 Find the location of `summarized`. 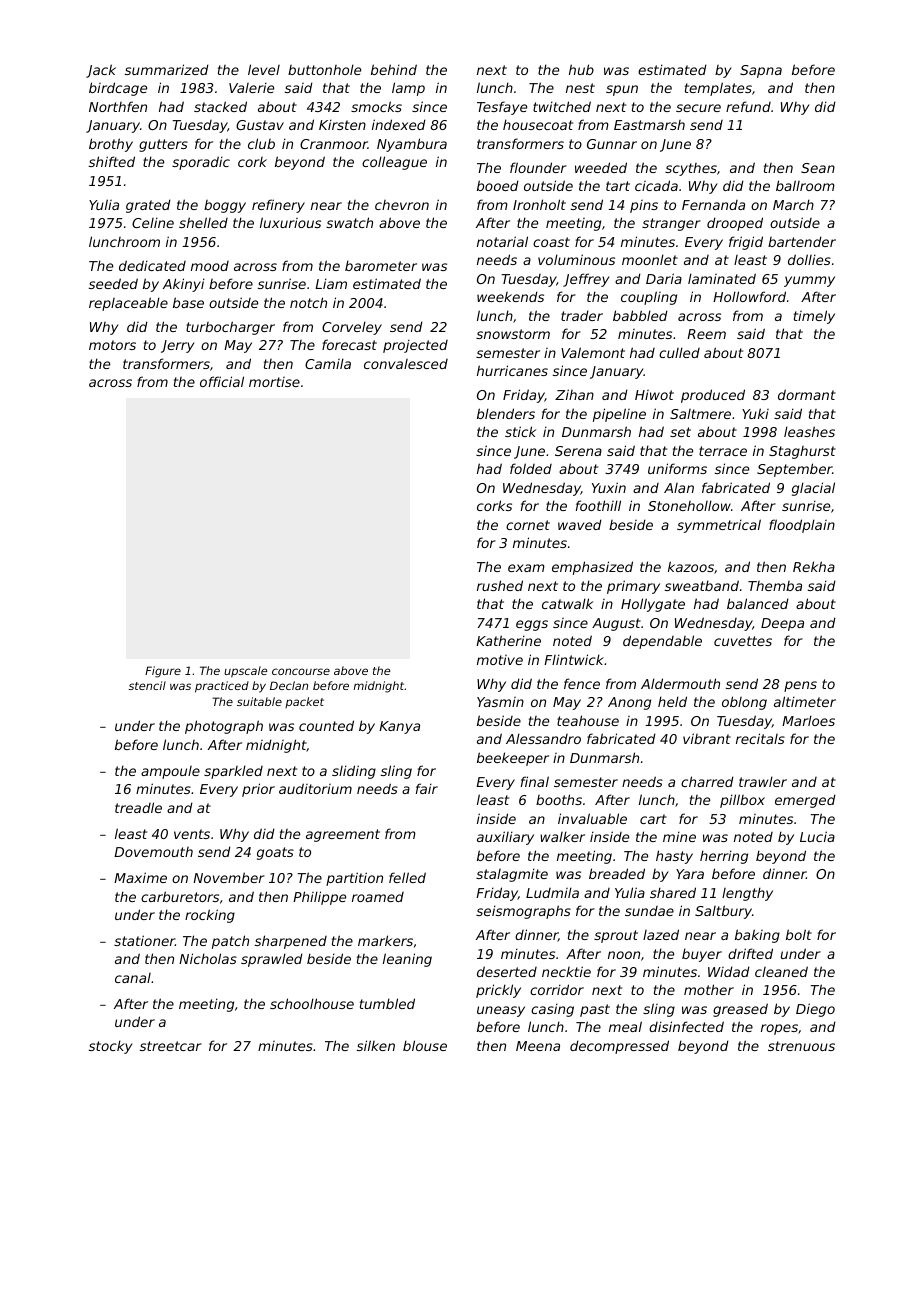

summarized is located at coordinates (167, 69).
